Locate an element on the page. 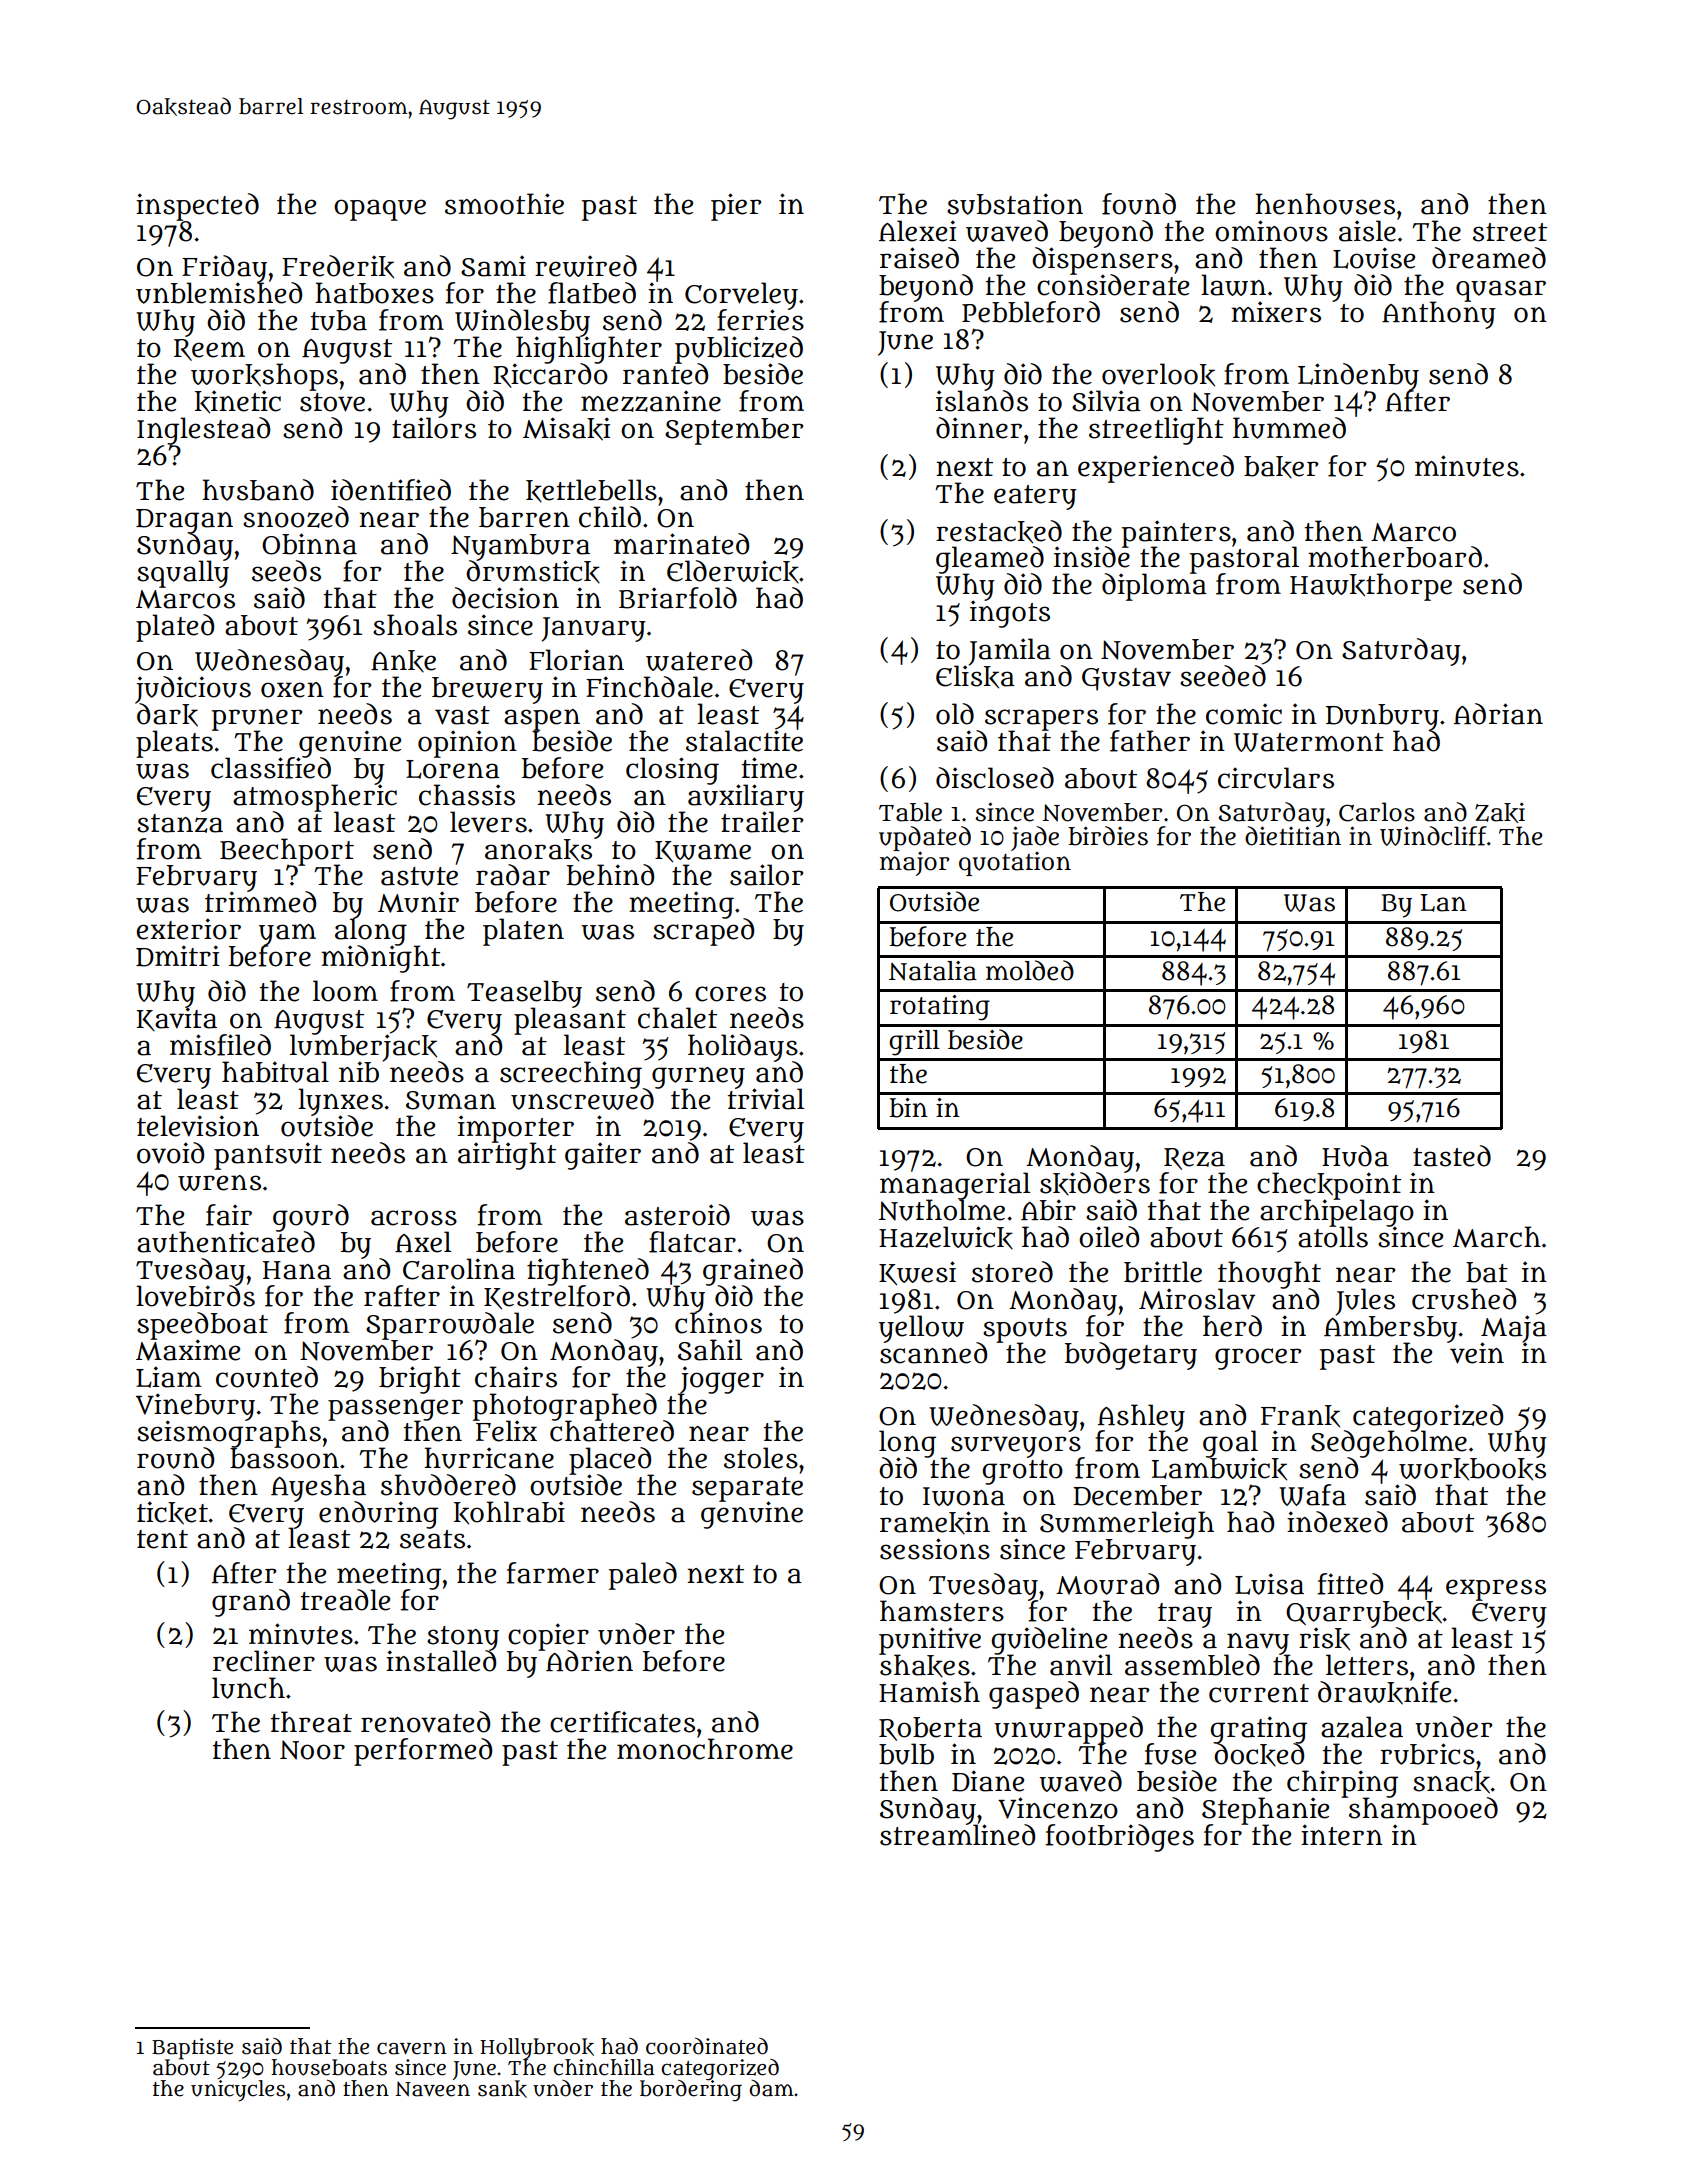 The height and width of the image is (2178, 1683). seats is located at coordinates (432, 1539).
